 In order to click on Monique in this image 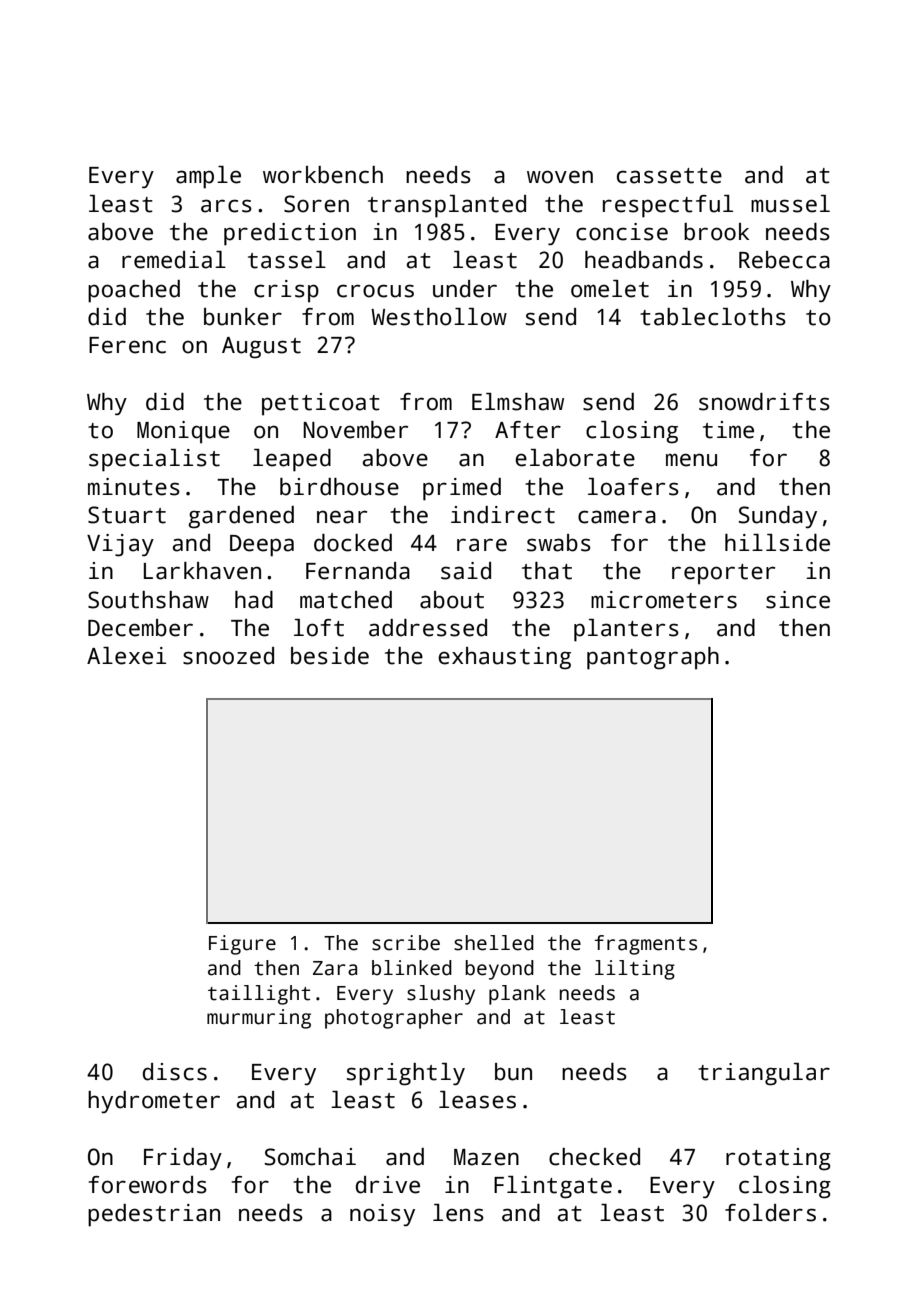, I will do `click(183, 432)`.
